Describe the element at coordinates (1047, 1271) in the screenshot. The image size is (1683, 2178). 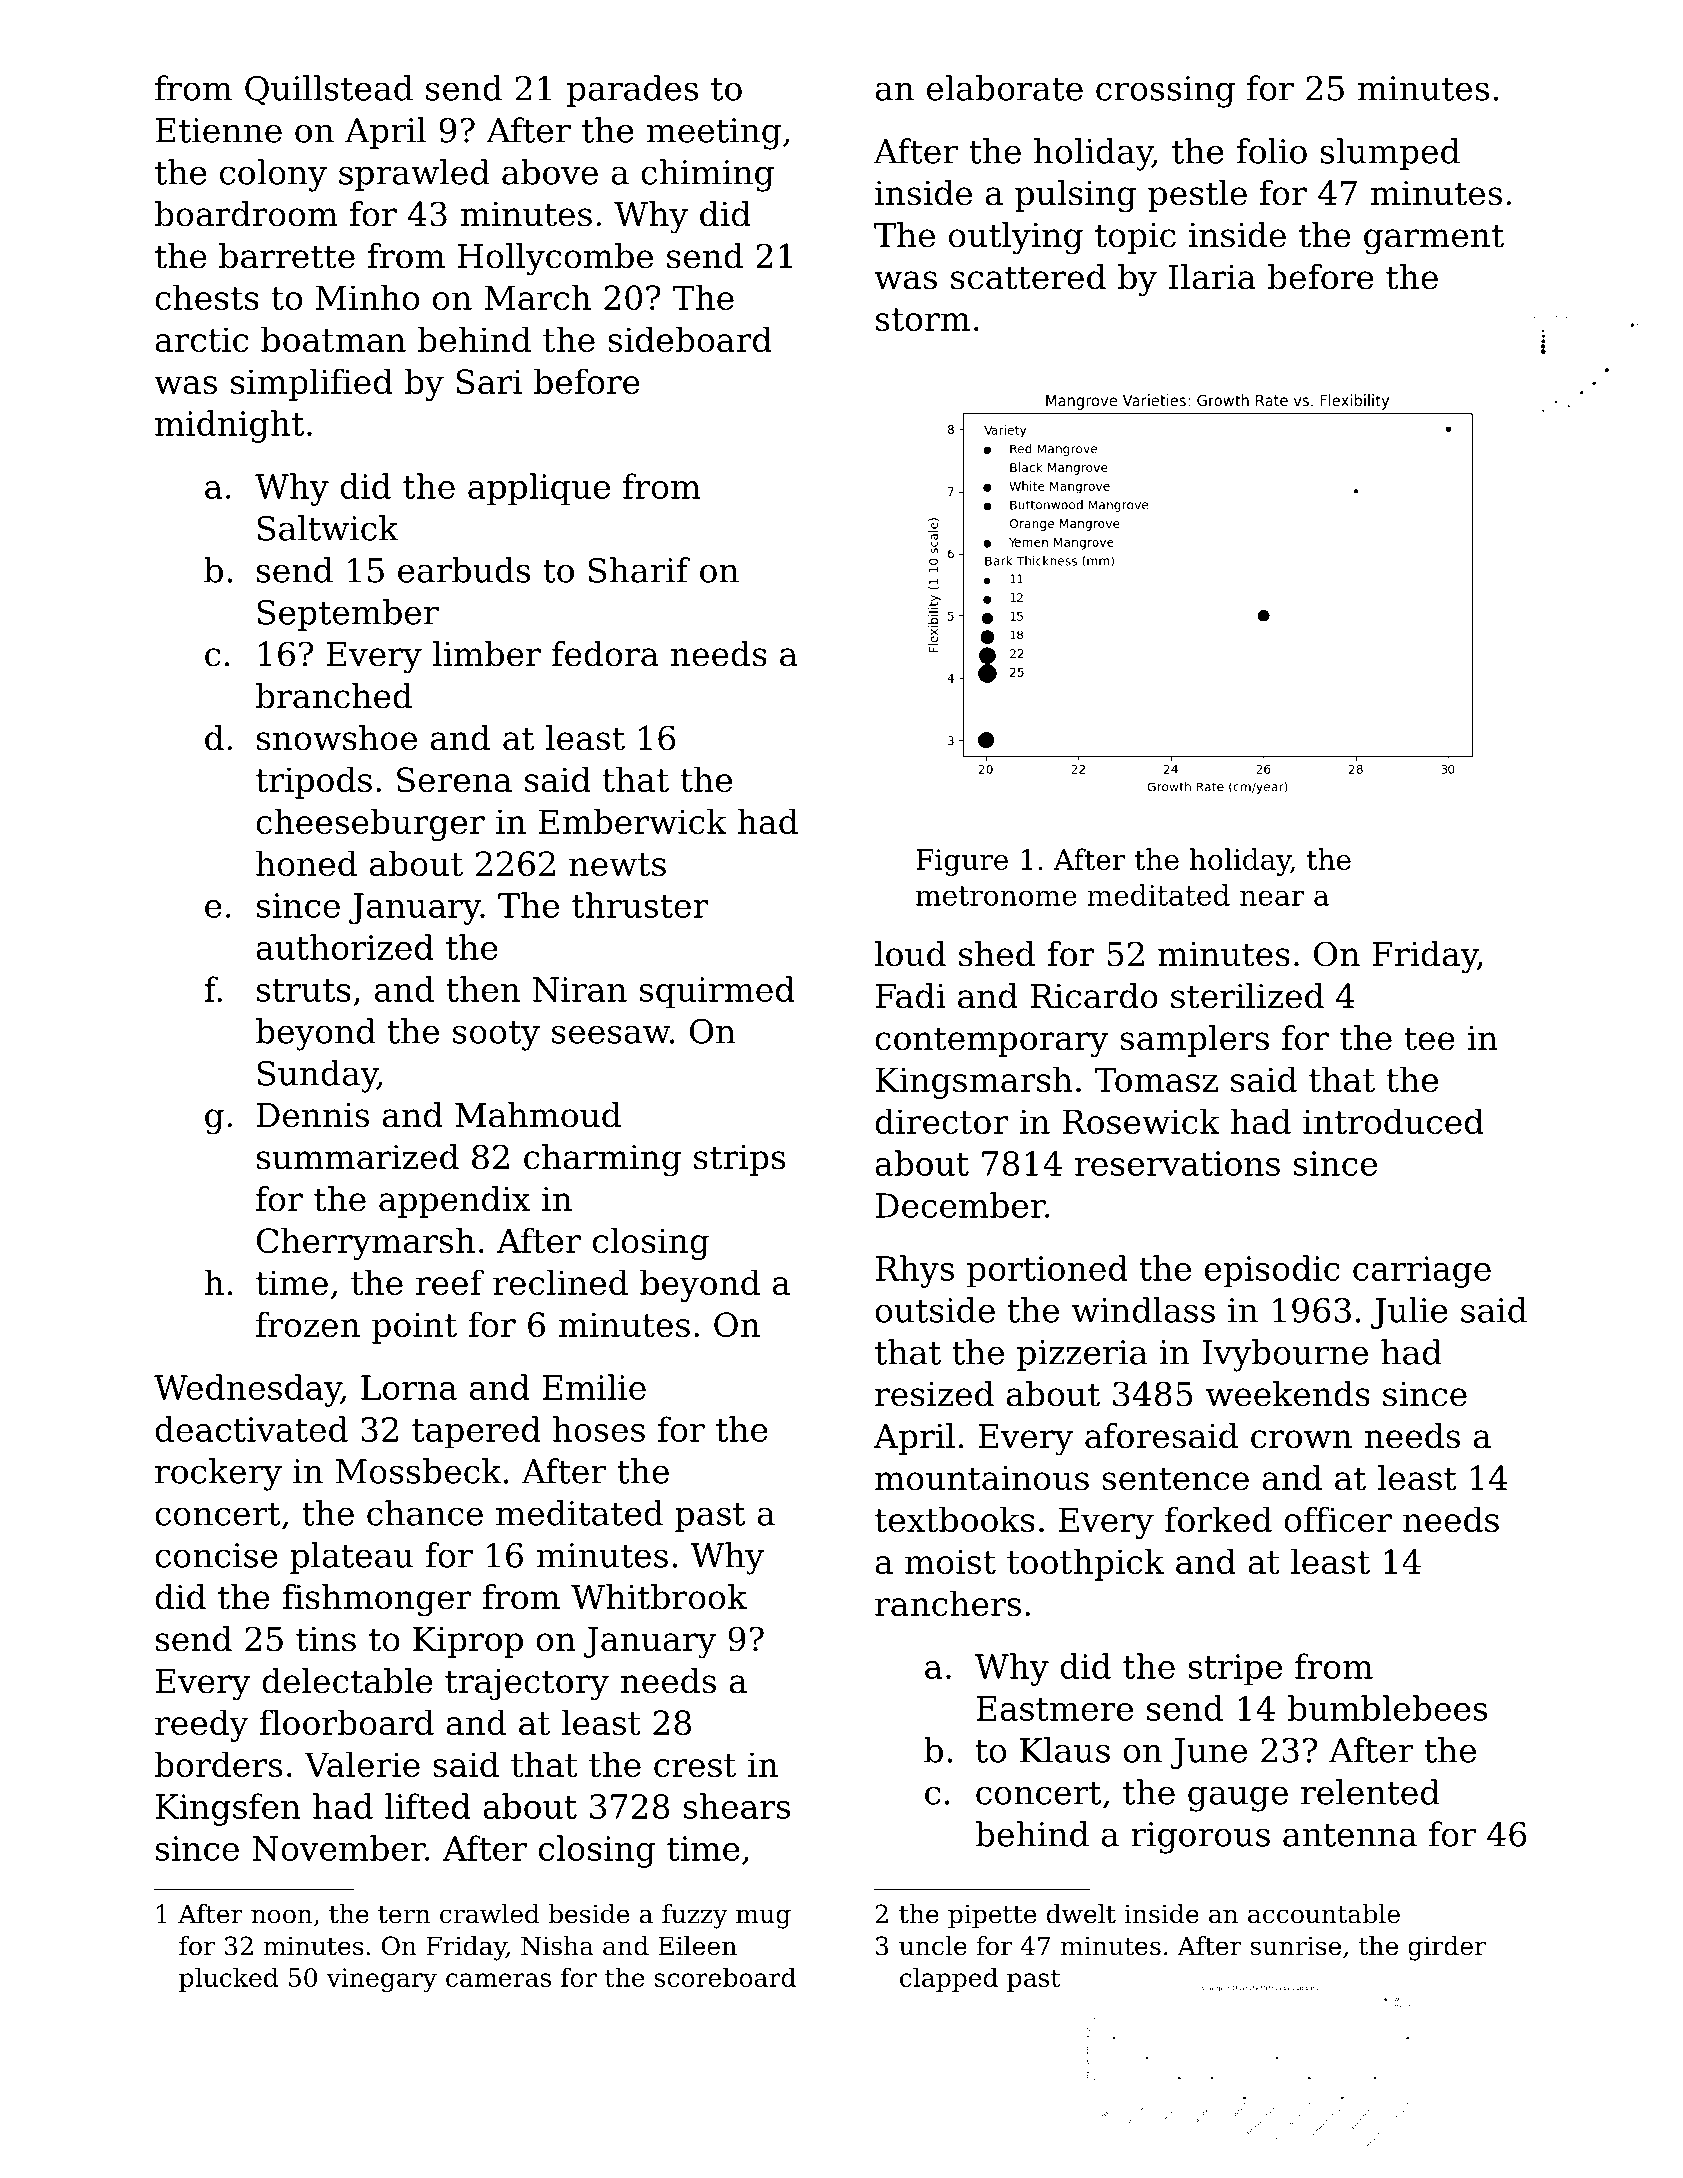
I see `portioned` at that location.
